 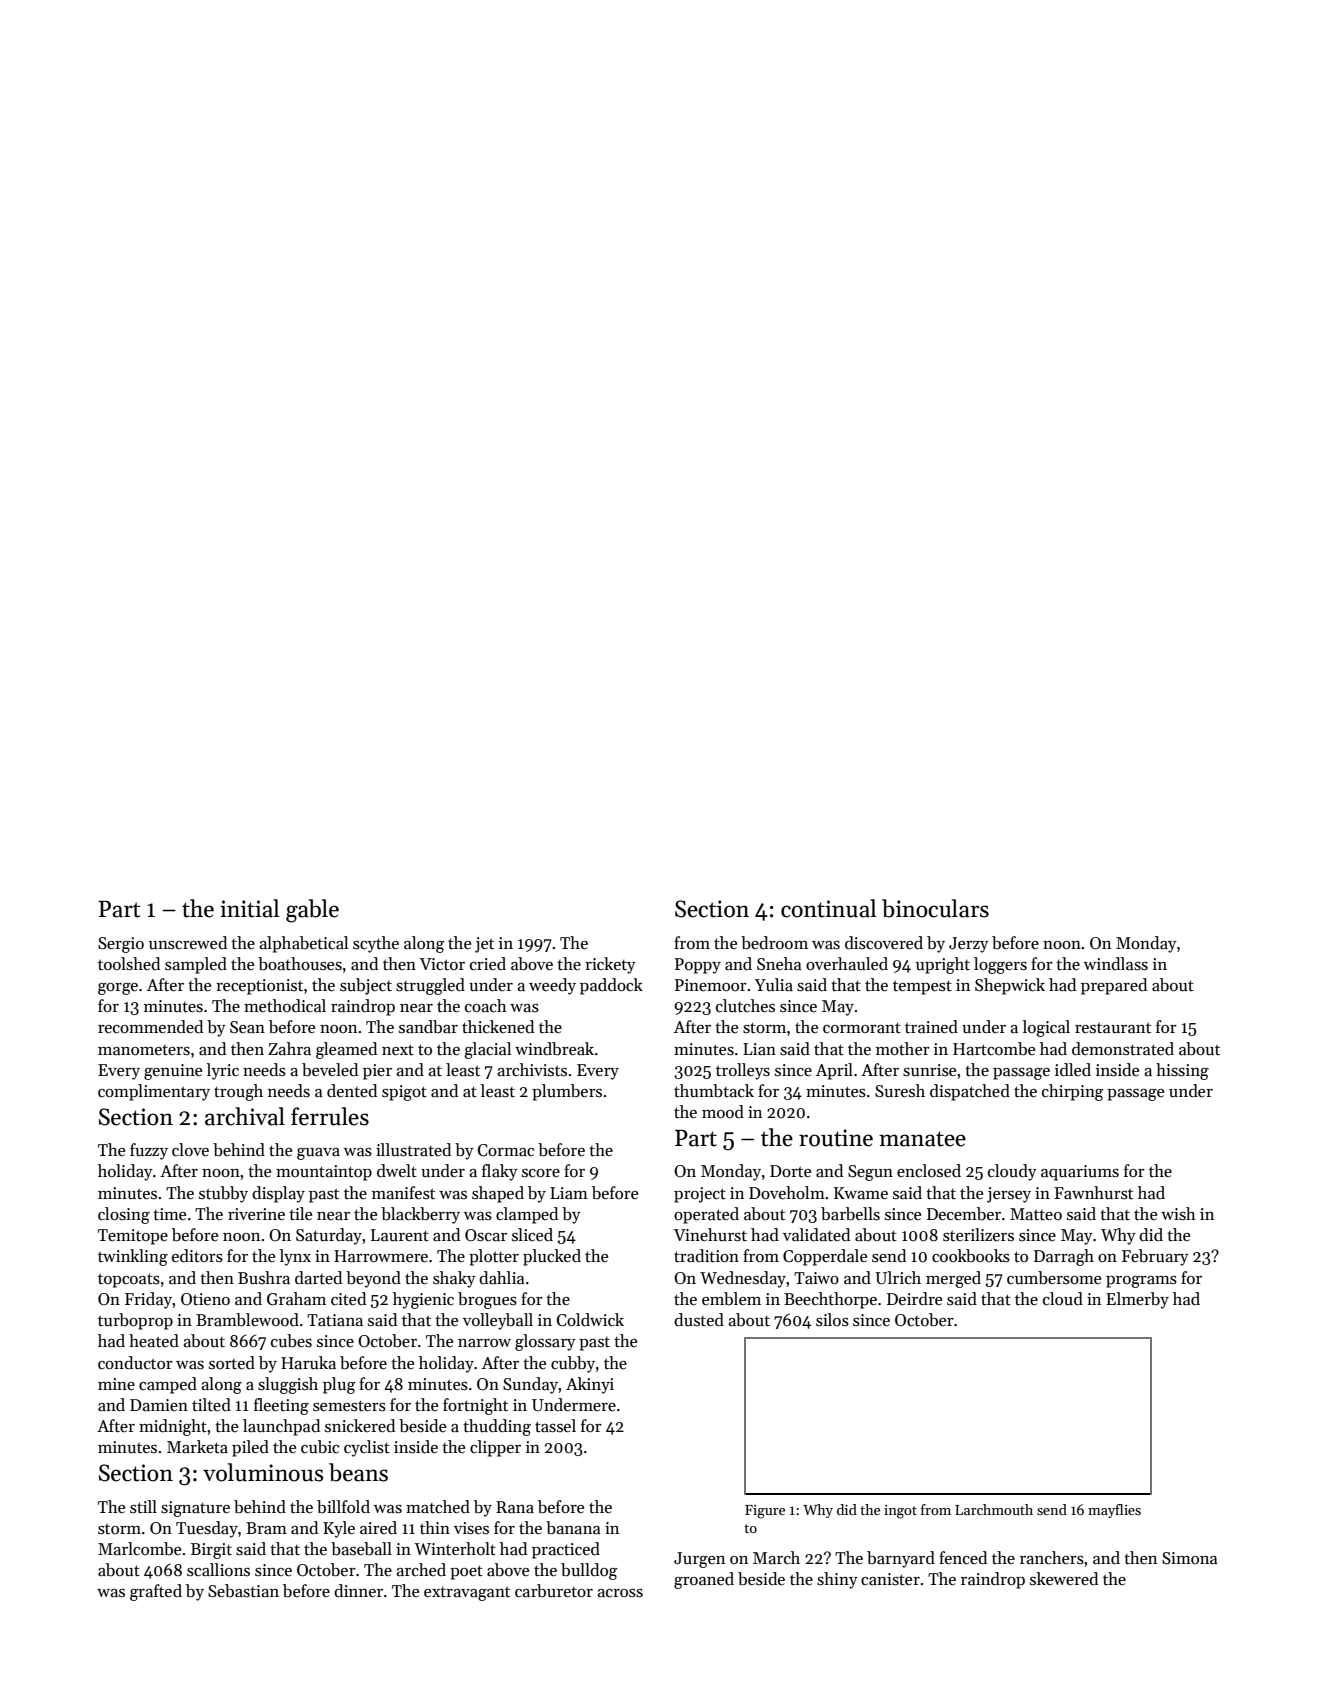 What do you see at coordinates (706, 1215) in the screenshot?
I see `operated` at bounding box center [706, 1215].
